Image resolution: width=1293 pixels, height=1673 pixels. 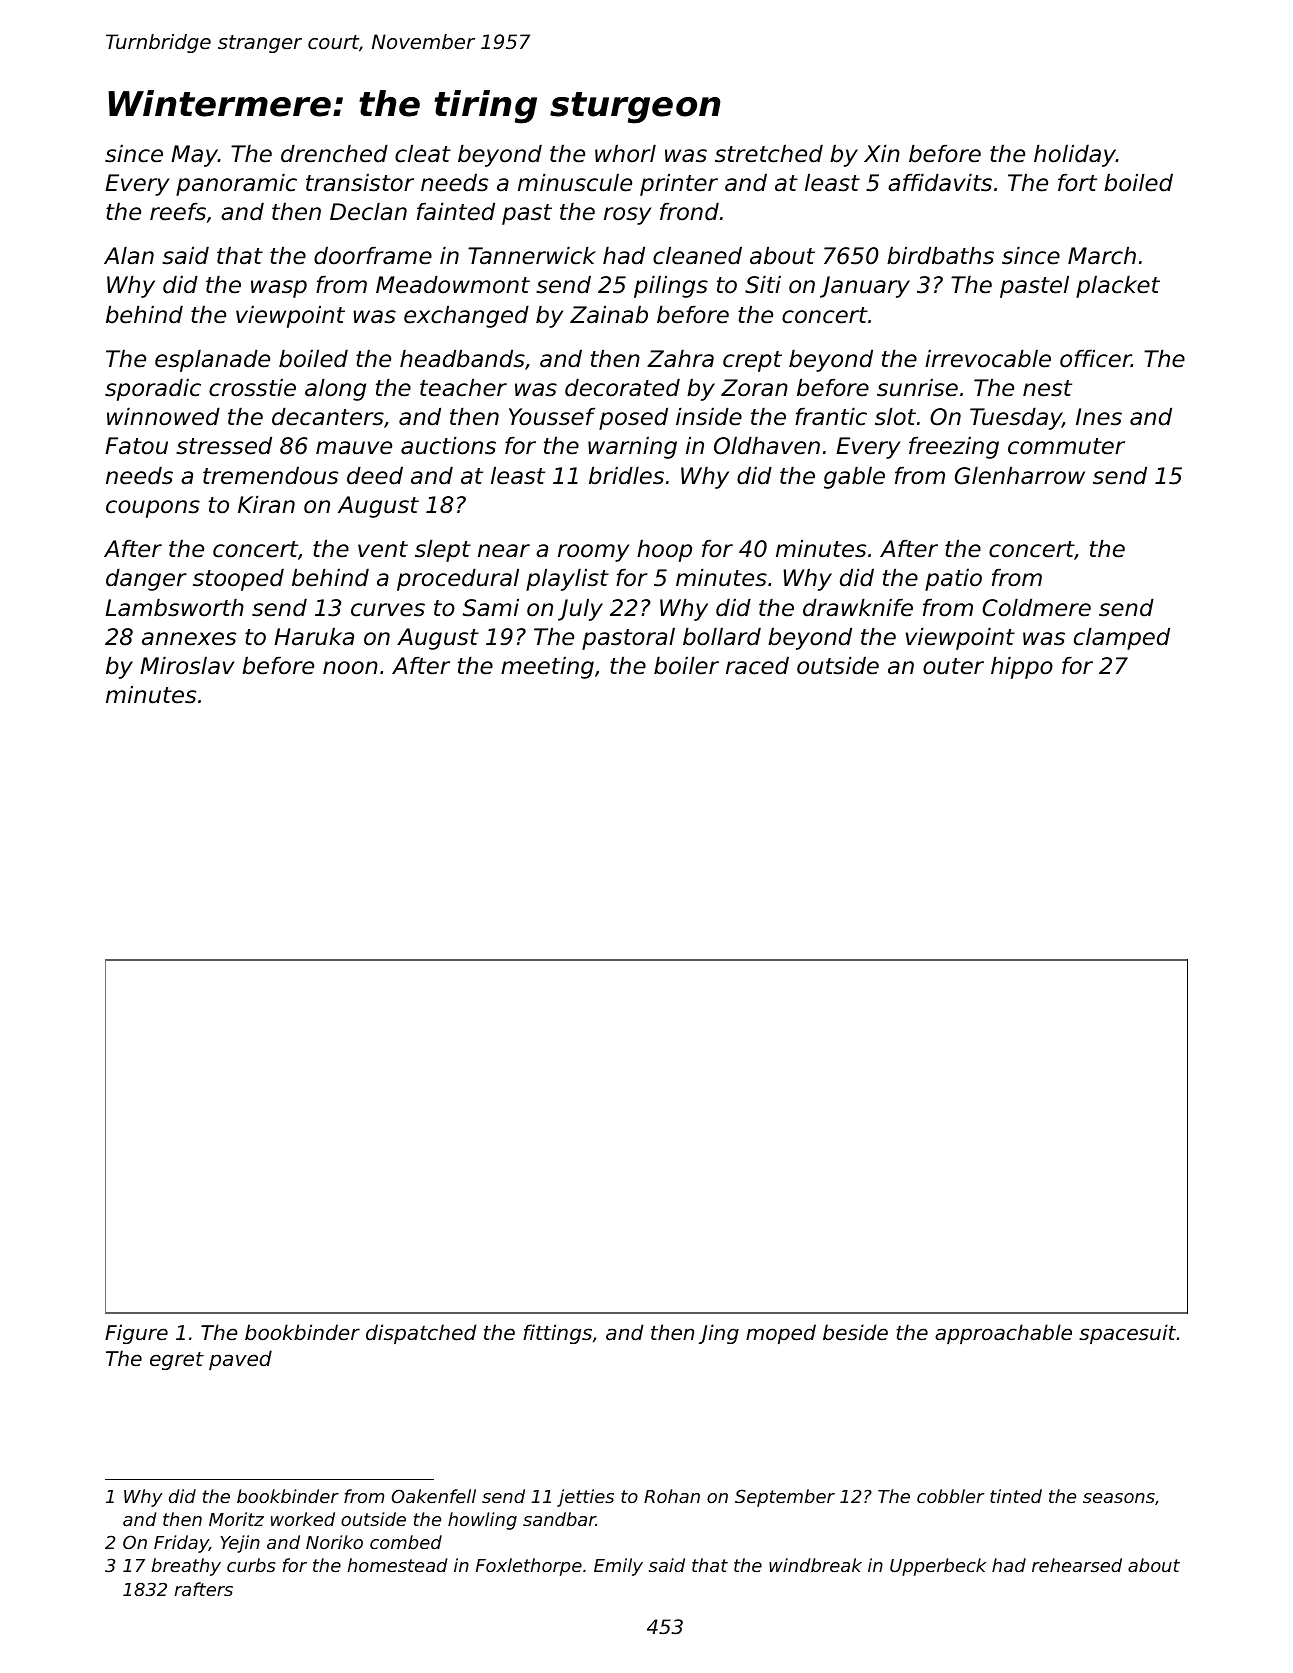 I want to click on approachable, so click(x=1003, y=1334).
